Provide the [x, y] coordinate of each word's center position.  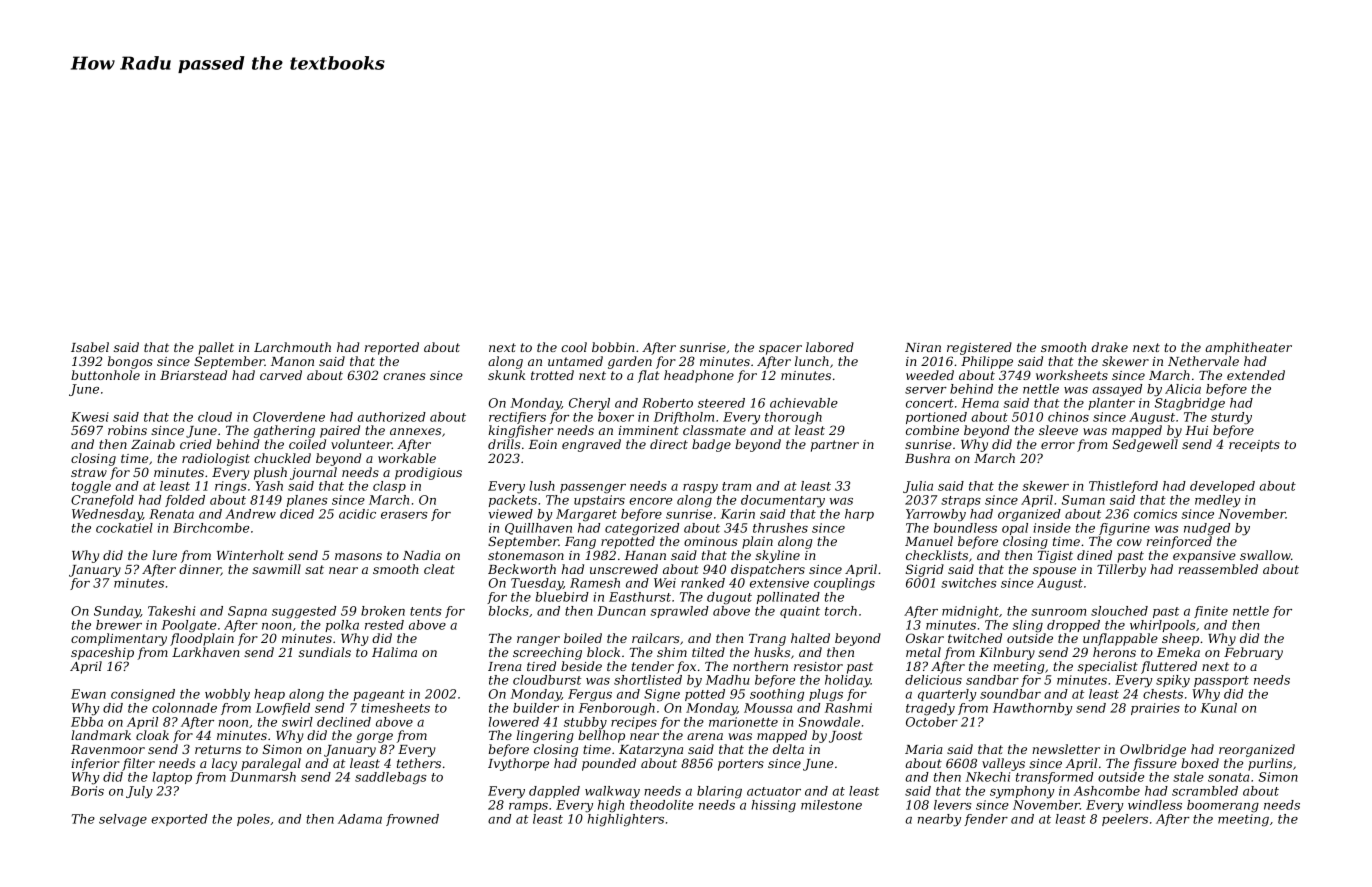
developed [1222, 487]
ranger [538, 641]
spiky [1173, 681]
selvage [123, 820]
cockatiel [124, 528]
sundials [325, 652]
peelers [1125, 820]
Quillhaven [538, 529]
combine [932, 430]
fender [986, 820]
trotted [552, 375]
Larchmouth [292, 347]
